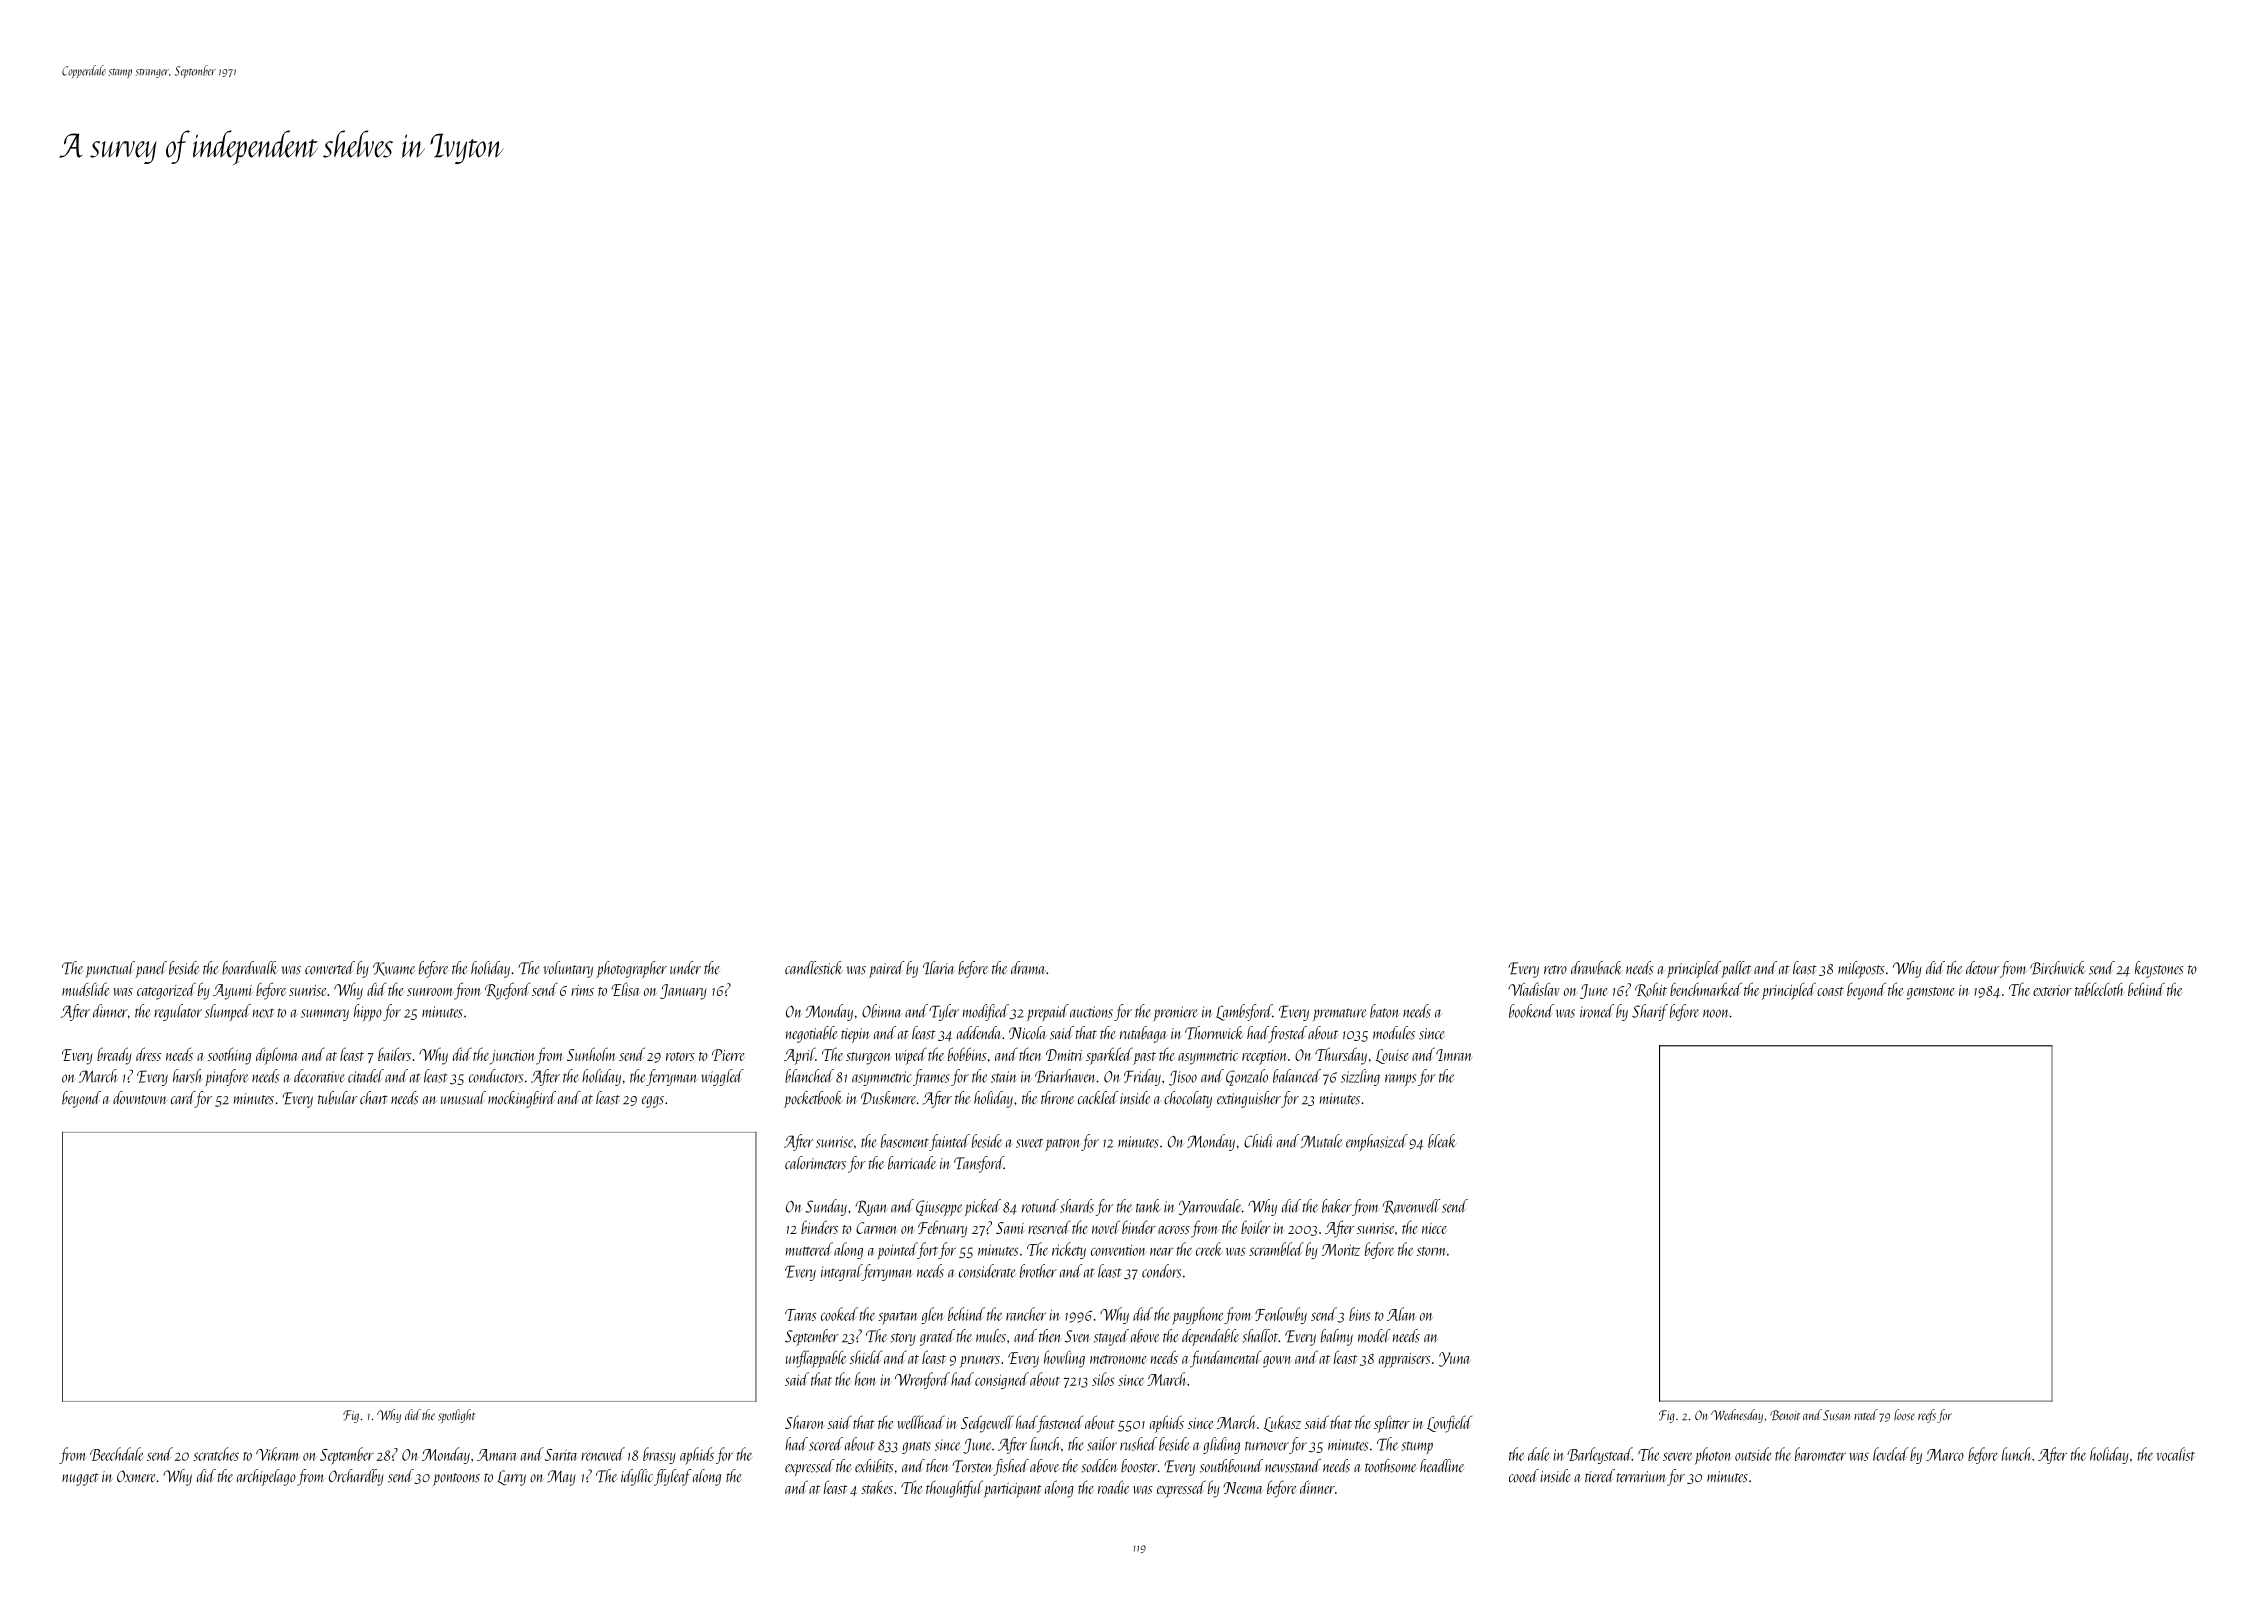 The image size is (2265, 1601). I want to click on converted, so click(330, 968).
